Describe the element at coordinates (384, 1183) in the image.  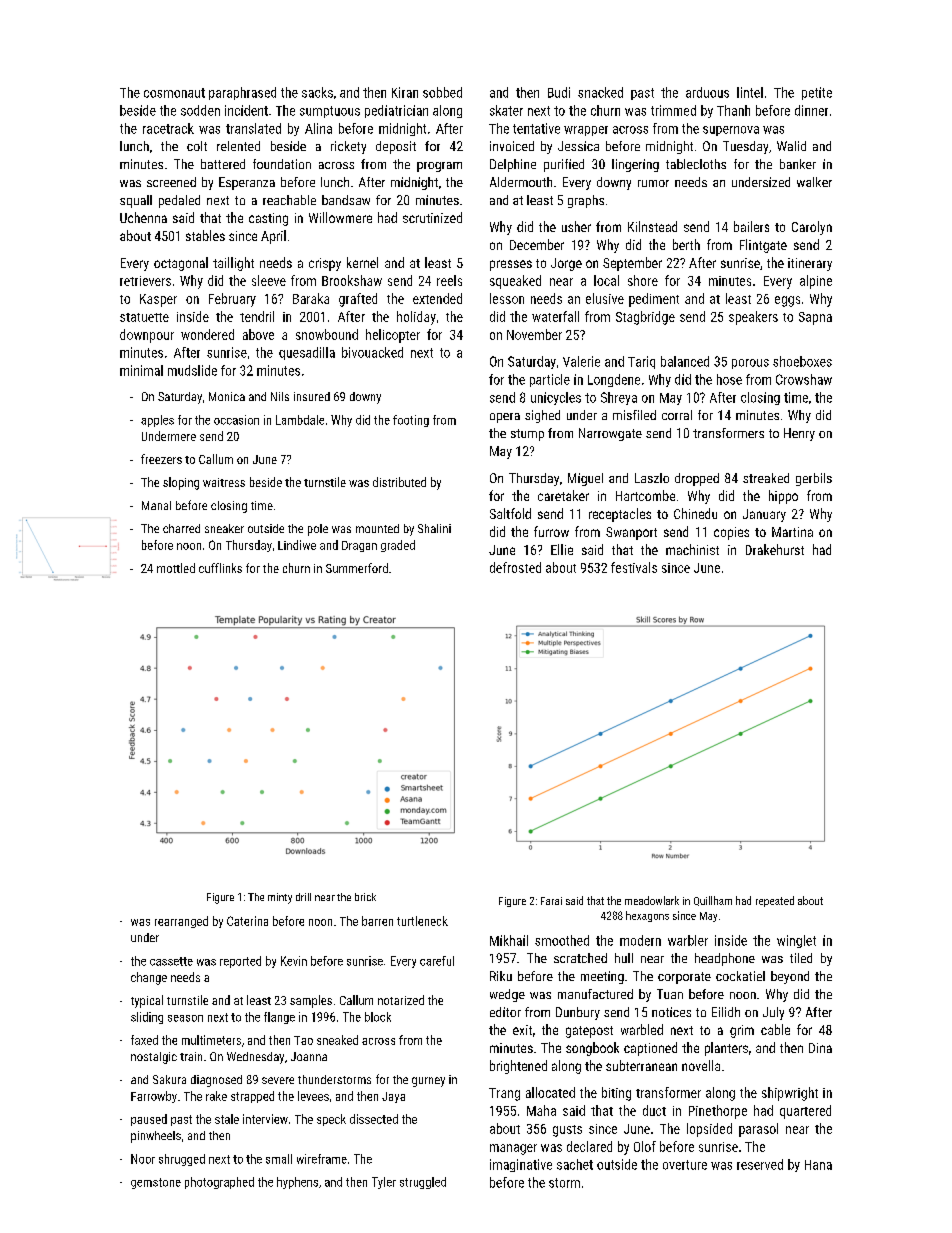
I see `Tyler` at that location.
